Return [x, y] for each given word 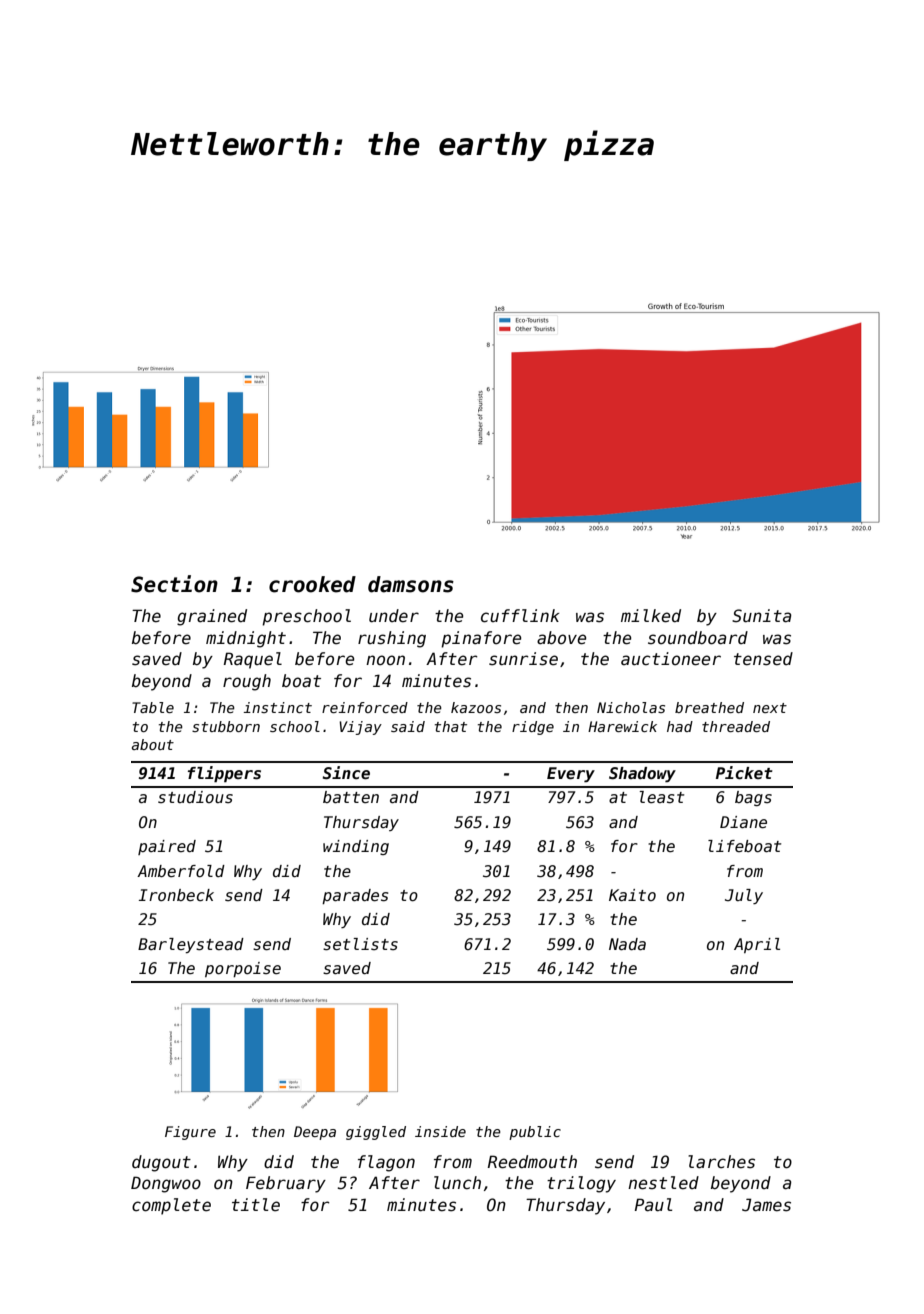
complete [171, 1206]
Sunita [762, 616]
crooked [312, 584]
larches [721, 1162]
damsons [411, 584]
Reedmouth [532, 1162]
